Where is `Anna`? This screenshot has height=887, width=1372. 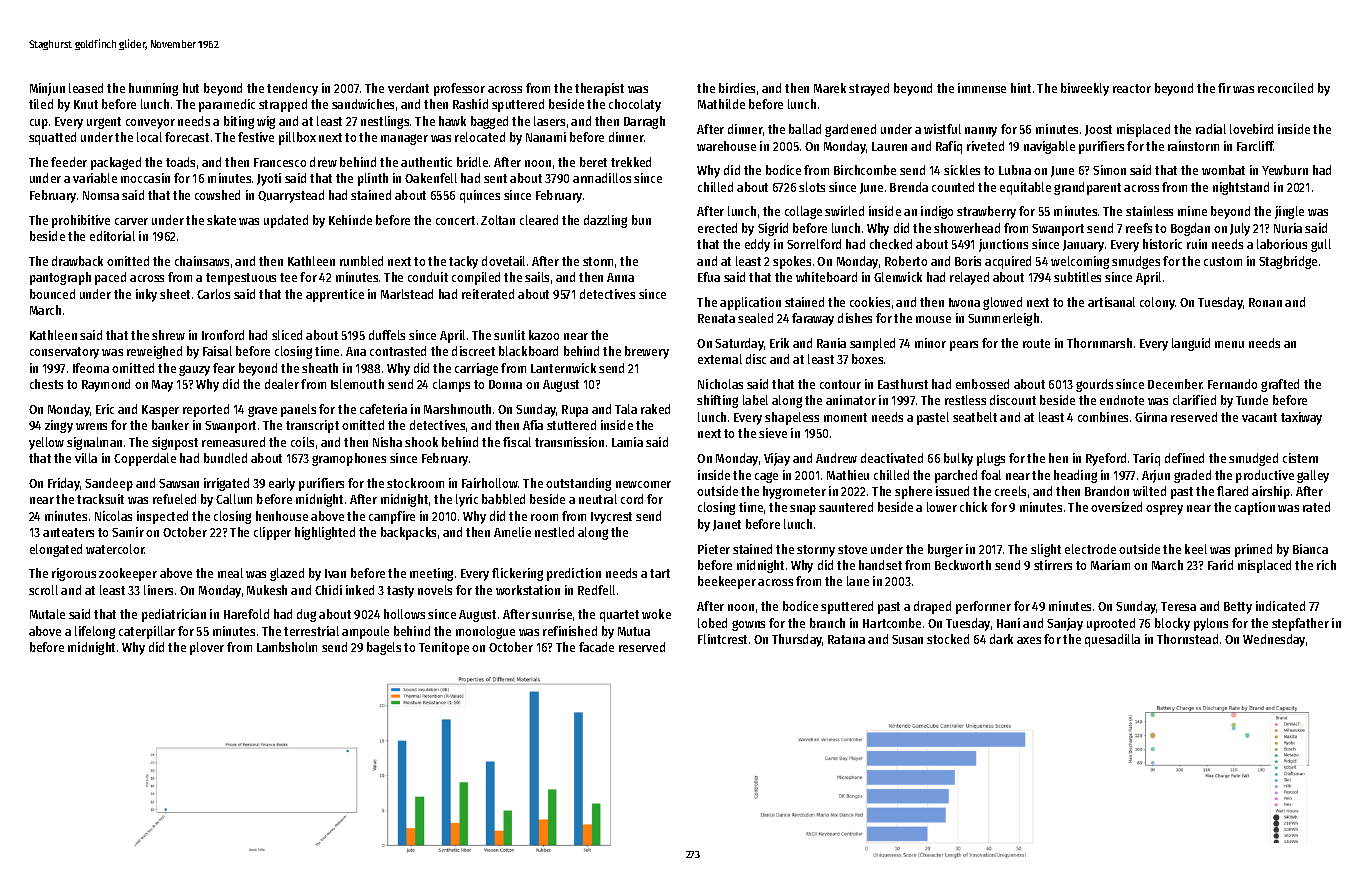
Anna is located at coordinates (620, 277).
